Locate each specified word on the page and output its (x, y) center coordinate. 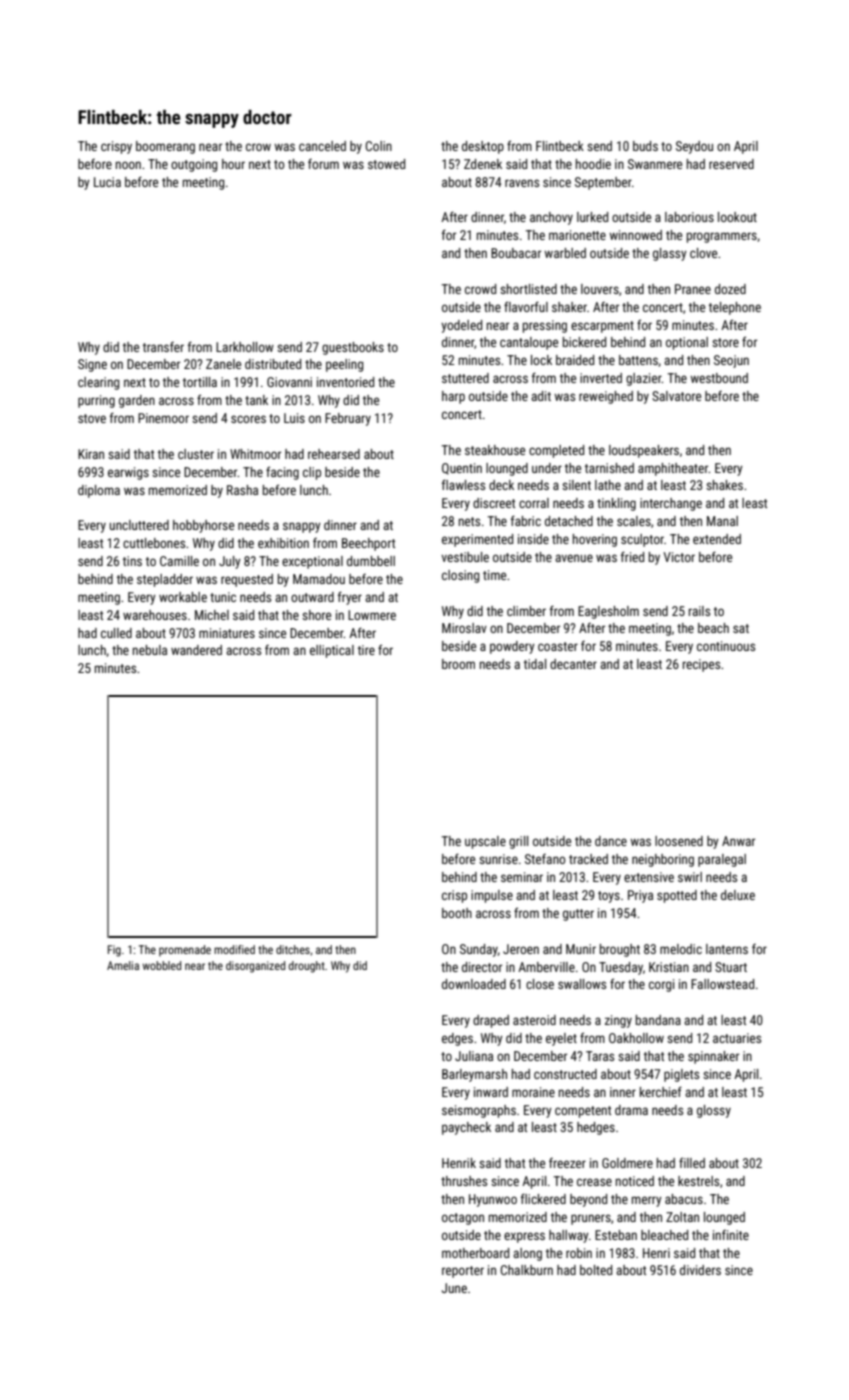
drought (307, 967)
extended (717, 539)
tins (132, 561)
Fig (114, 951)
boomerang (165, 147)
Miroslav (464, 628)
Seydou (694, 147)
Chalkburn (526, 1270)
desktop (483, 147)
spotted (677, 896)
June (454, 1288)
